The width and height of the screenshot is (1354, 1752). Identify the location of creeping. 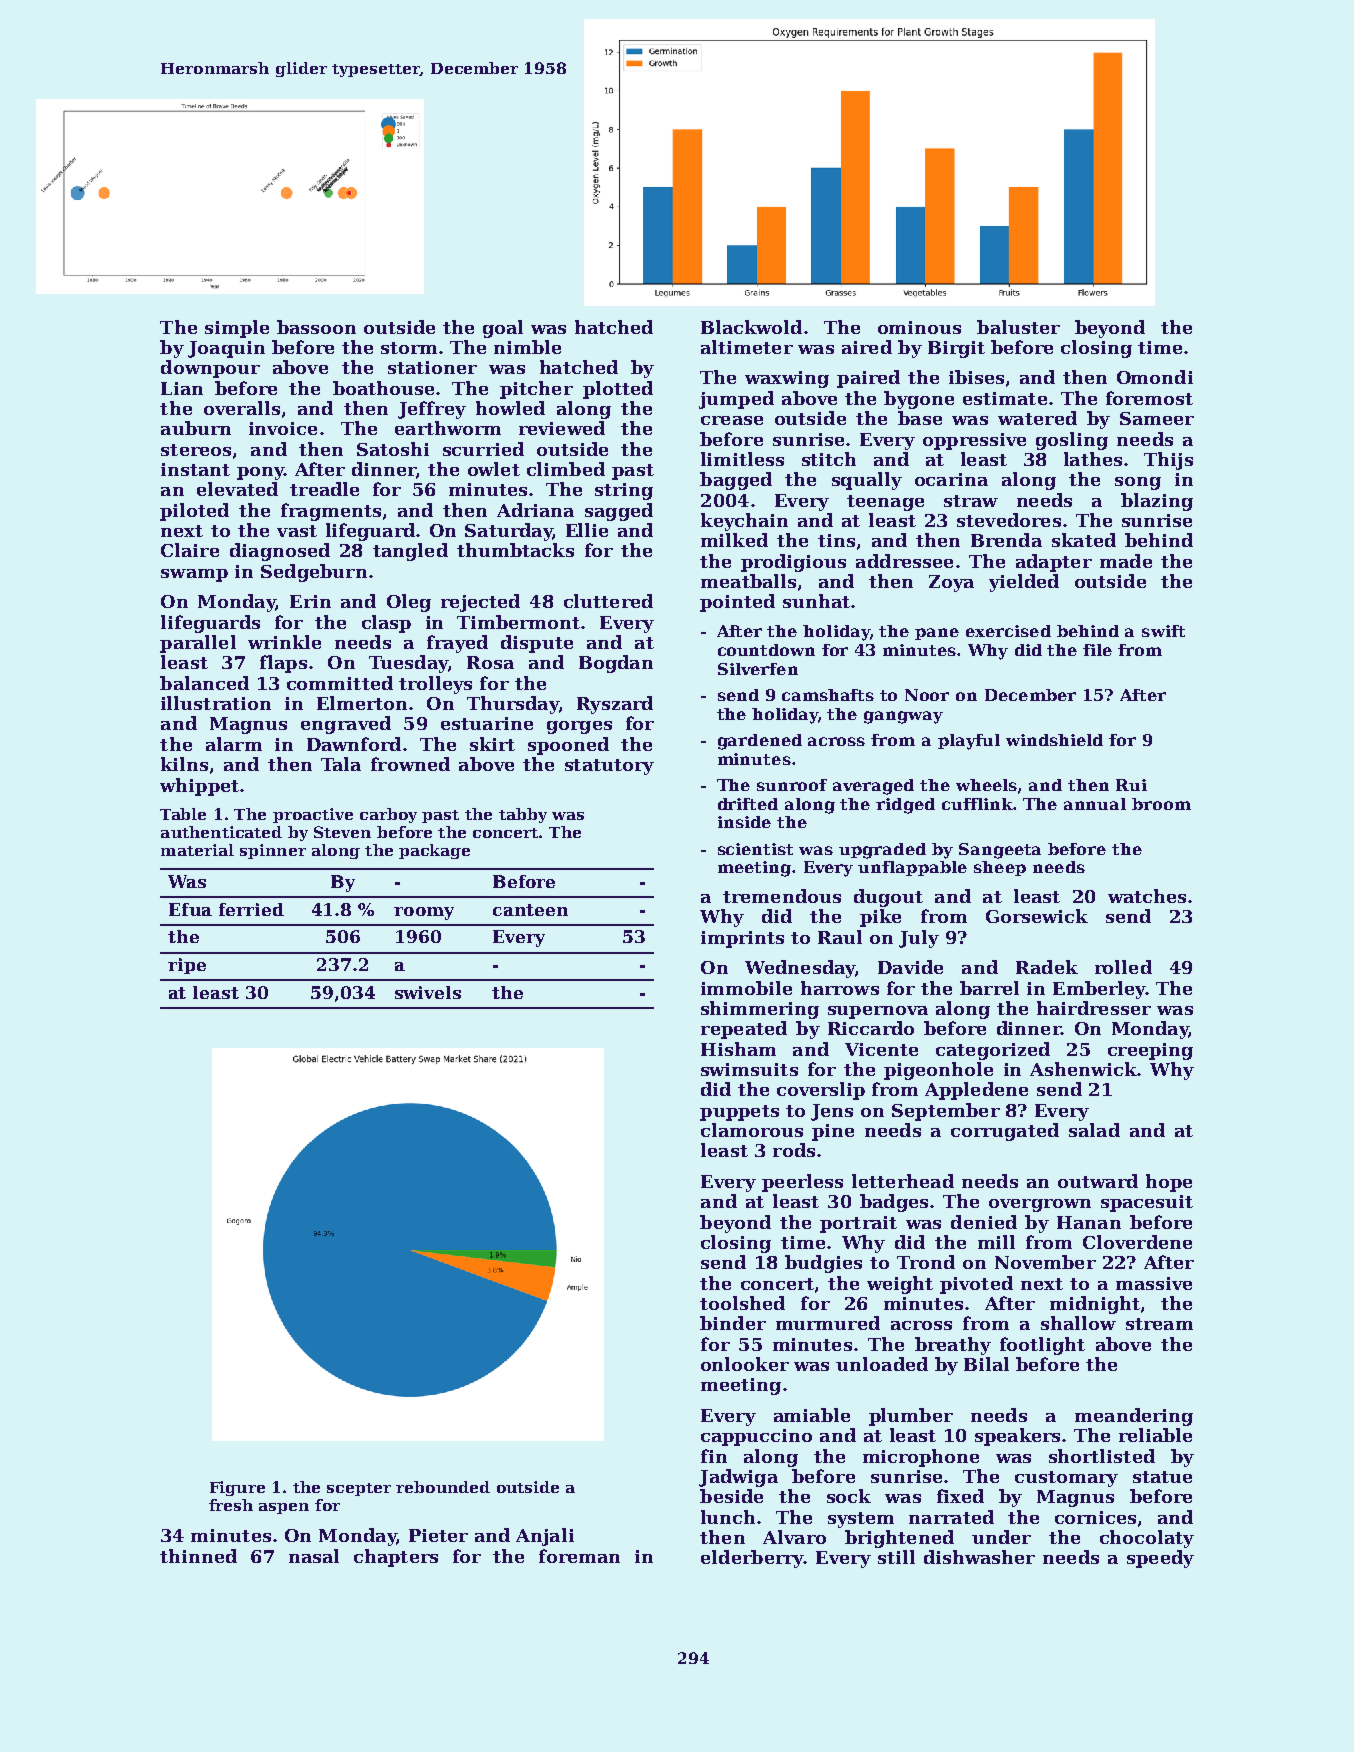
(1150, 1051).
